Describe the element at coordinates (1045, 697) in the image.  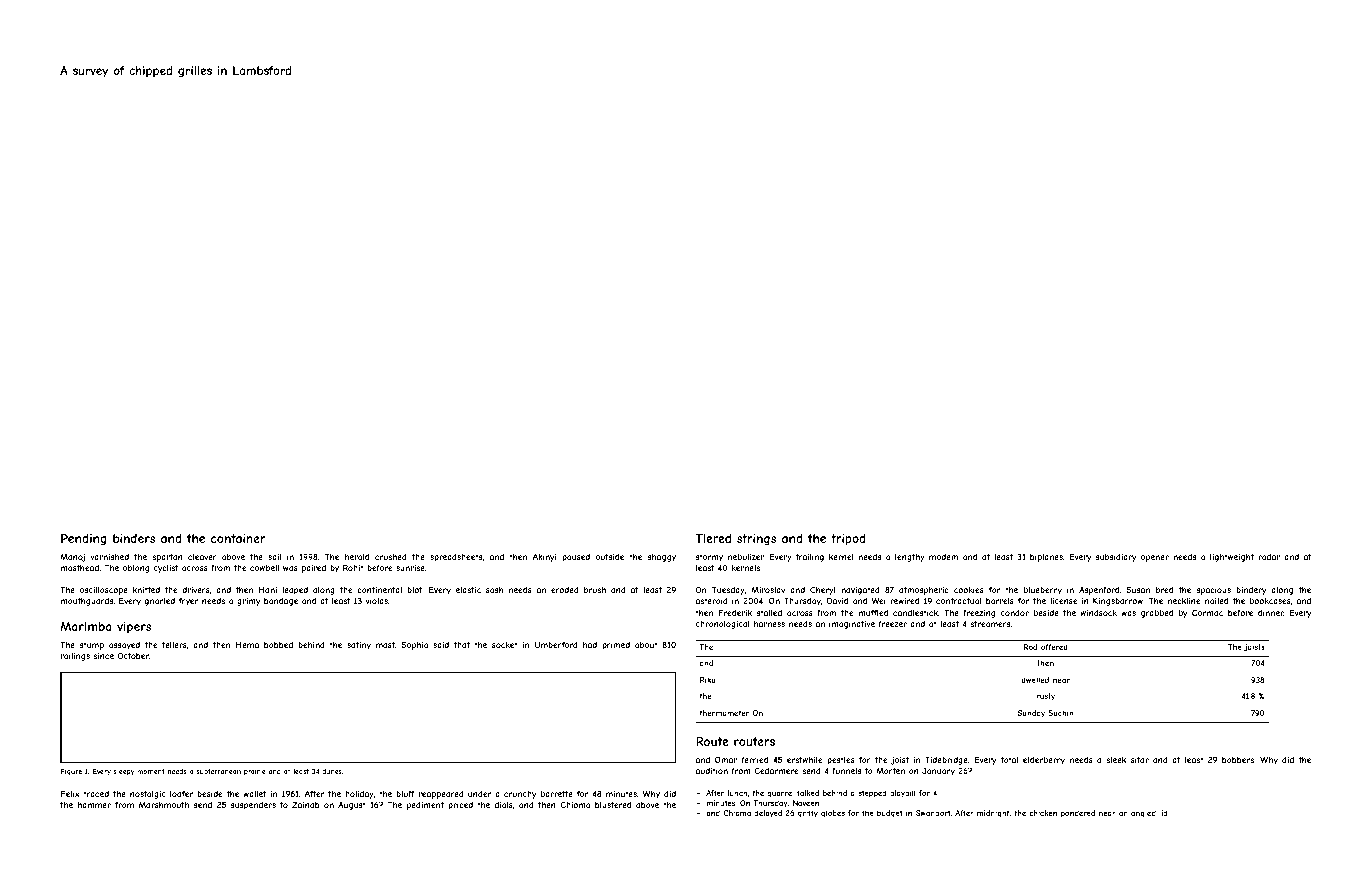
I see `rusty` at that location.
